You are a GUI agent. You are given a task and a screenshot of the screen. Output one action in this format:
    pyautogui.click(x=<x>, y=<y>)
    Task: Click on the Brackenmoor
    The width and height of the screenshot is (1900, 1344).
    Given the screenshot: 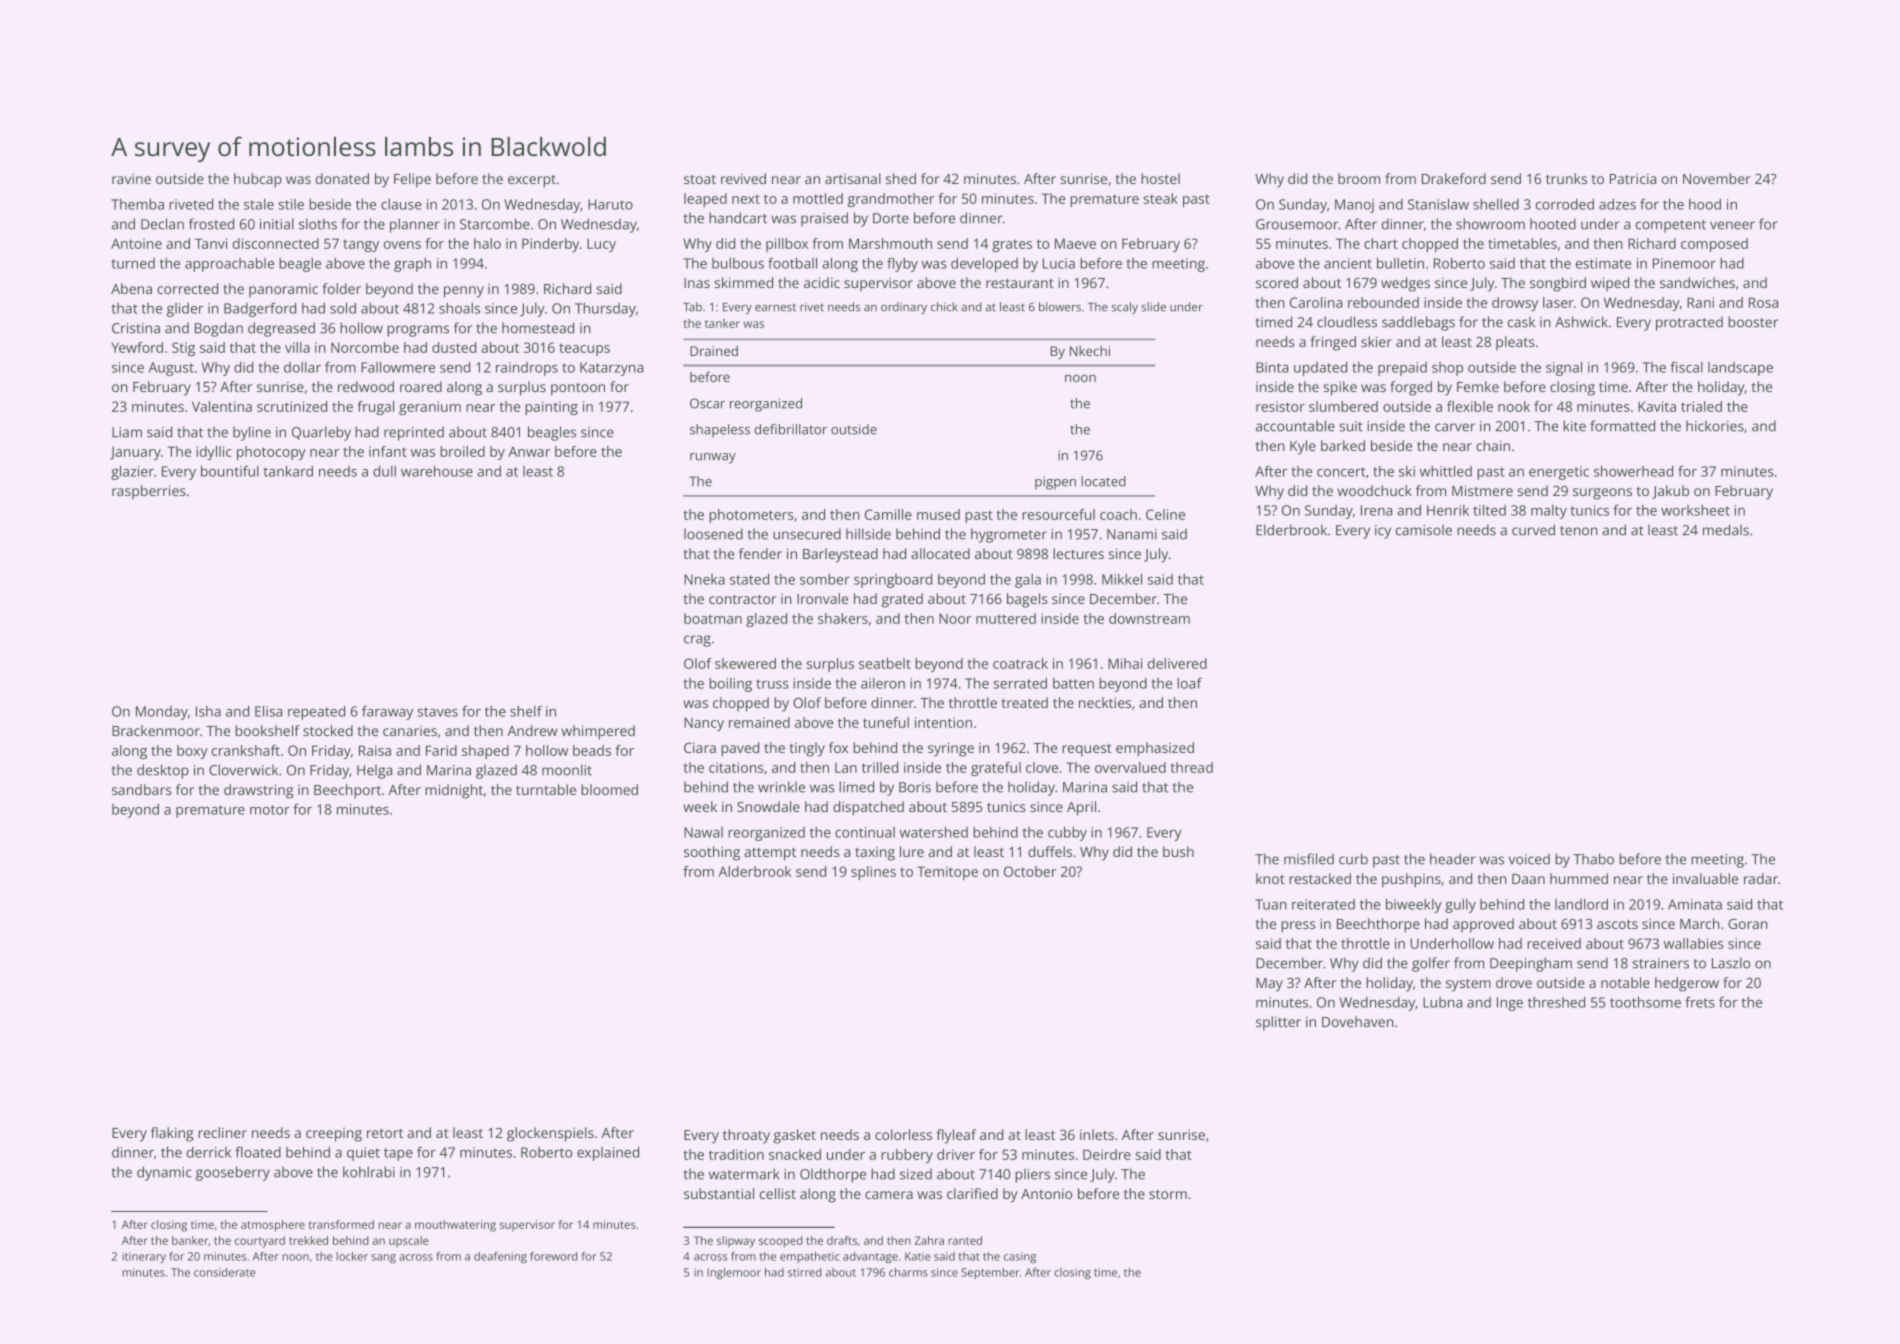 What is the action you would take?
    pyautogui.click(x=156, y=730)
